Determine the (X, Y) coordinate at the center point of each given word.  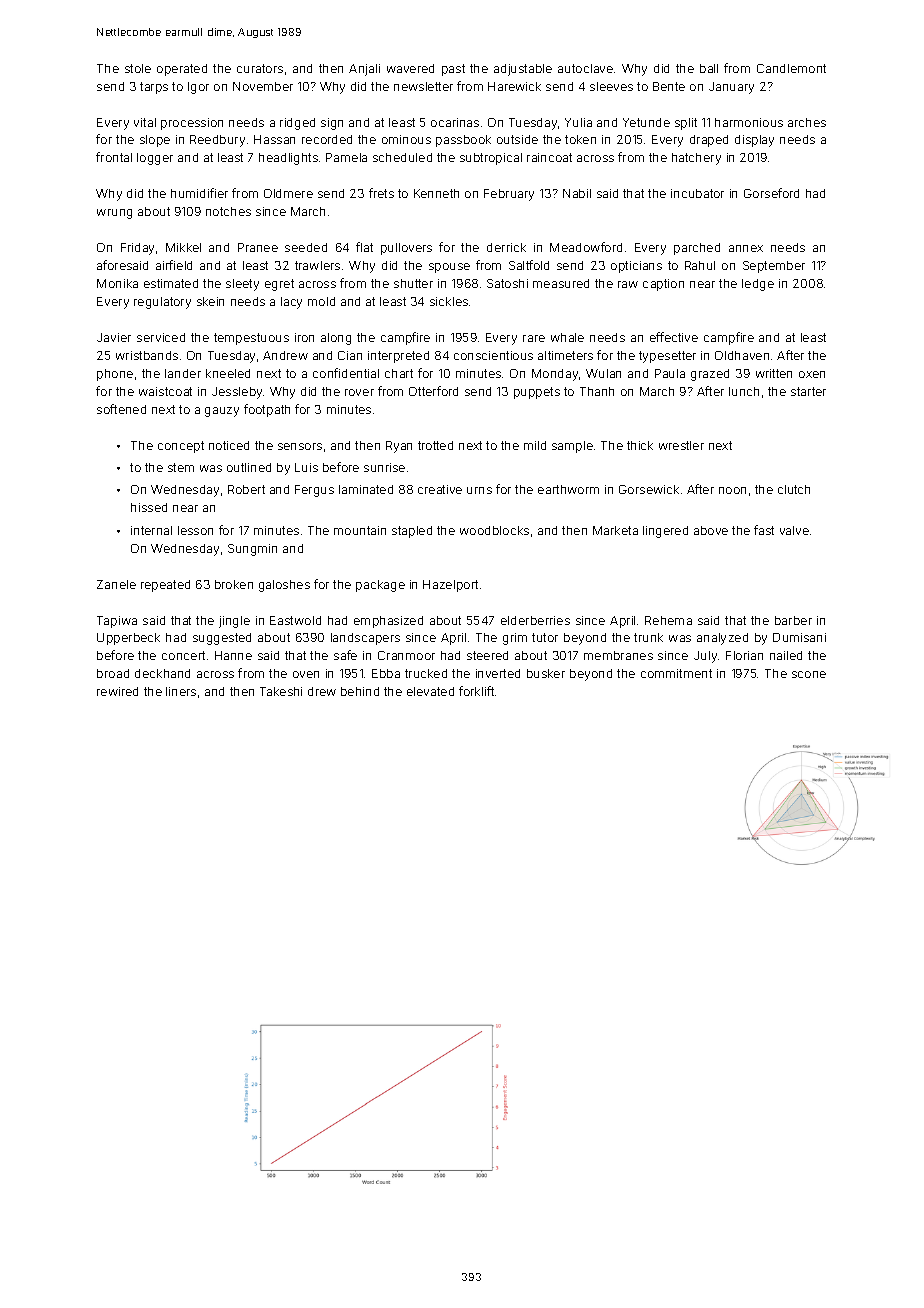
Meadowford (586, 247)
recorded (327, 139)
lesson (195, 530)
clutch (794, 489)
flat (364, 247)
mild (535, 445)
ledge (758, 285)
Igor (198, 88)
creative (440, 489)
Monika (117, 283)
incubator (697, 193)
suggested (222, 639)
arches (807, 122)
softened (121, 409)
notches (228, 211)
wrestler (681, 445)
